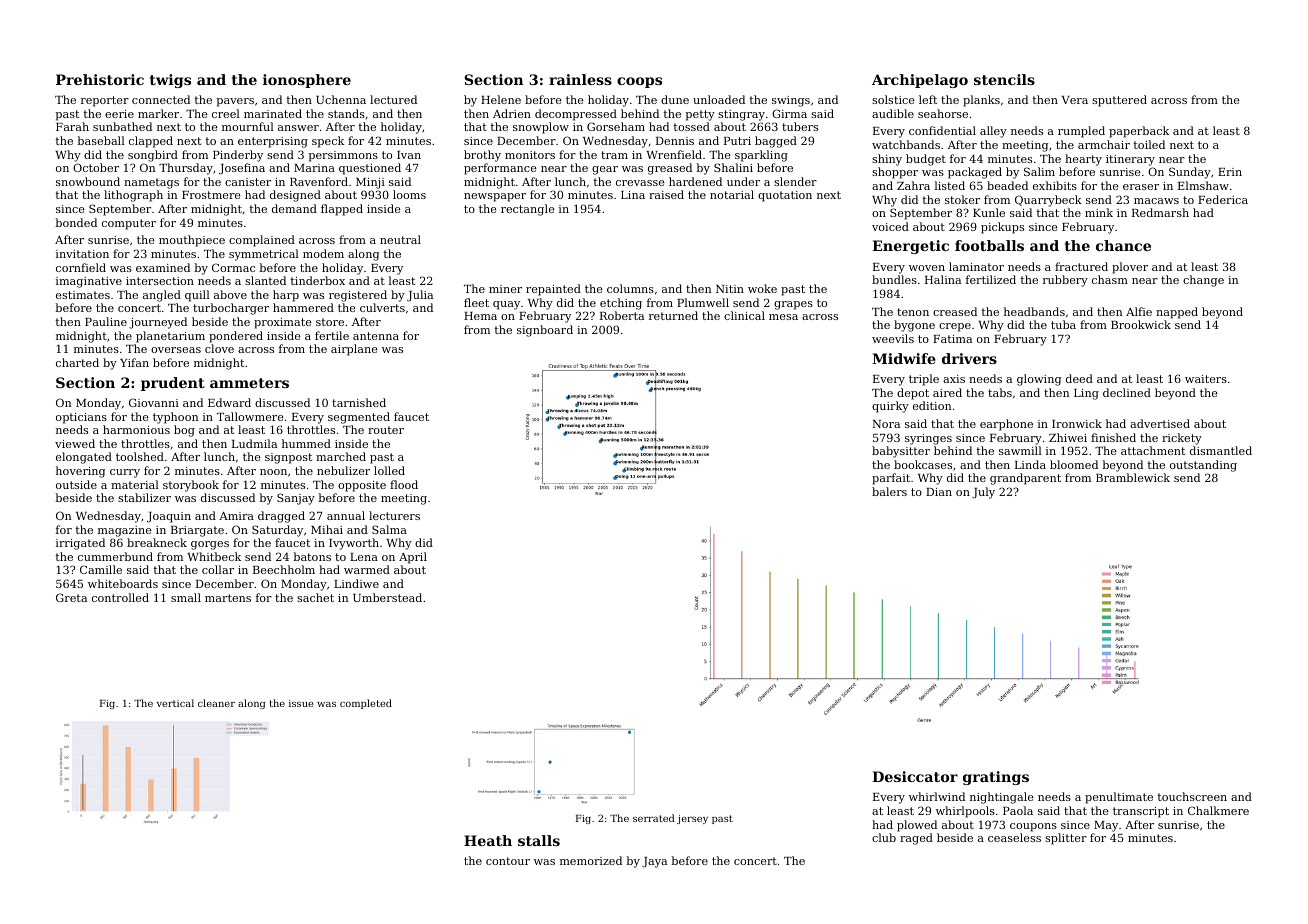 The image size is (1308, 924). Describe the element at coordinates (553, 290) in the image. I see `repainted` at that location.
